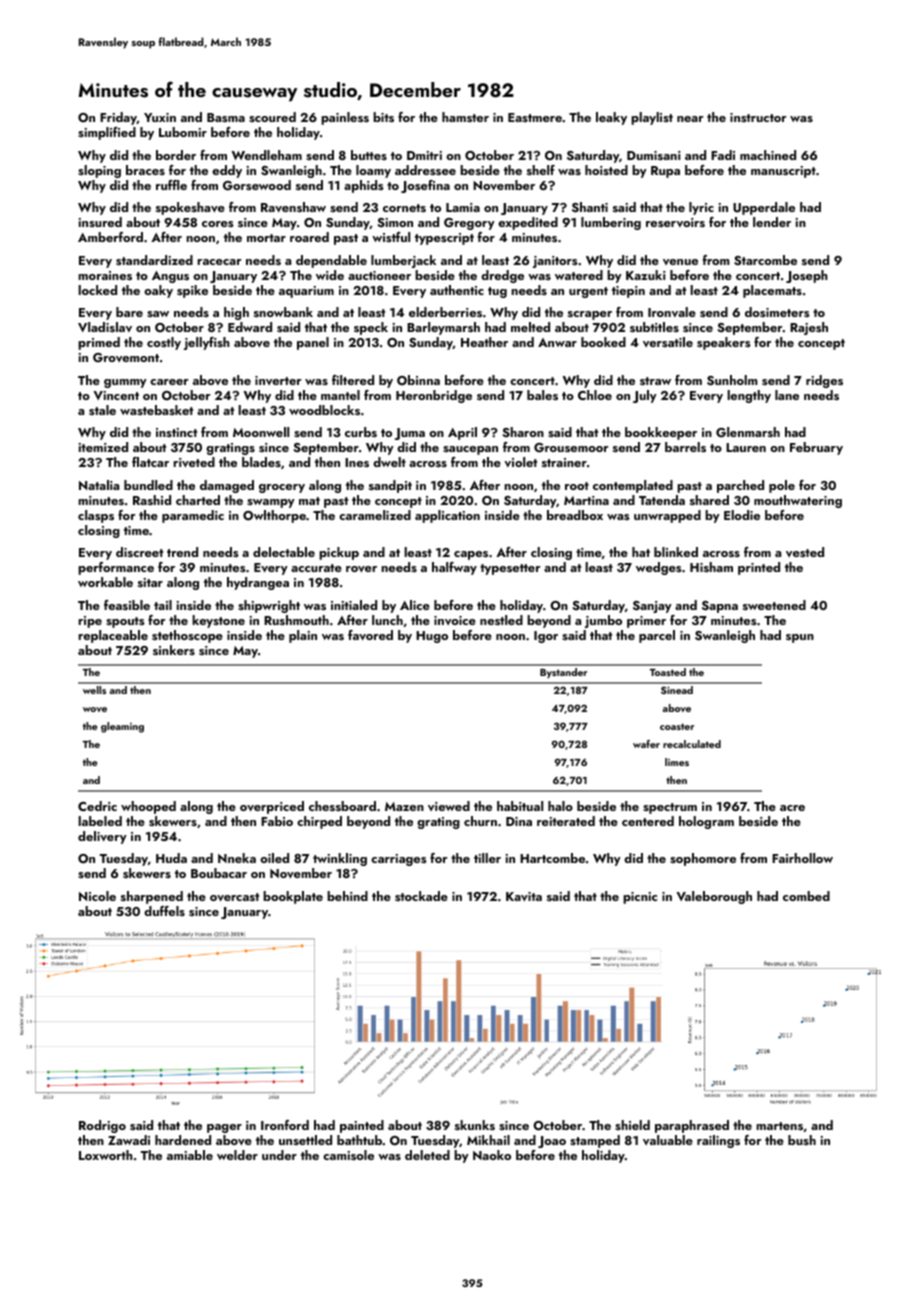 The height and width of the image is (1308, 924). Describe the element at coordinates (261, 462) in the image. I see `blades` at that location.
